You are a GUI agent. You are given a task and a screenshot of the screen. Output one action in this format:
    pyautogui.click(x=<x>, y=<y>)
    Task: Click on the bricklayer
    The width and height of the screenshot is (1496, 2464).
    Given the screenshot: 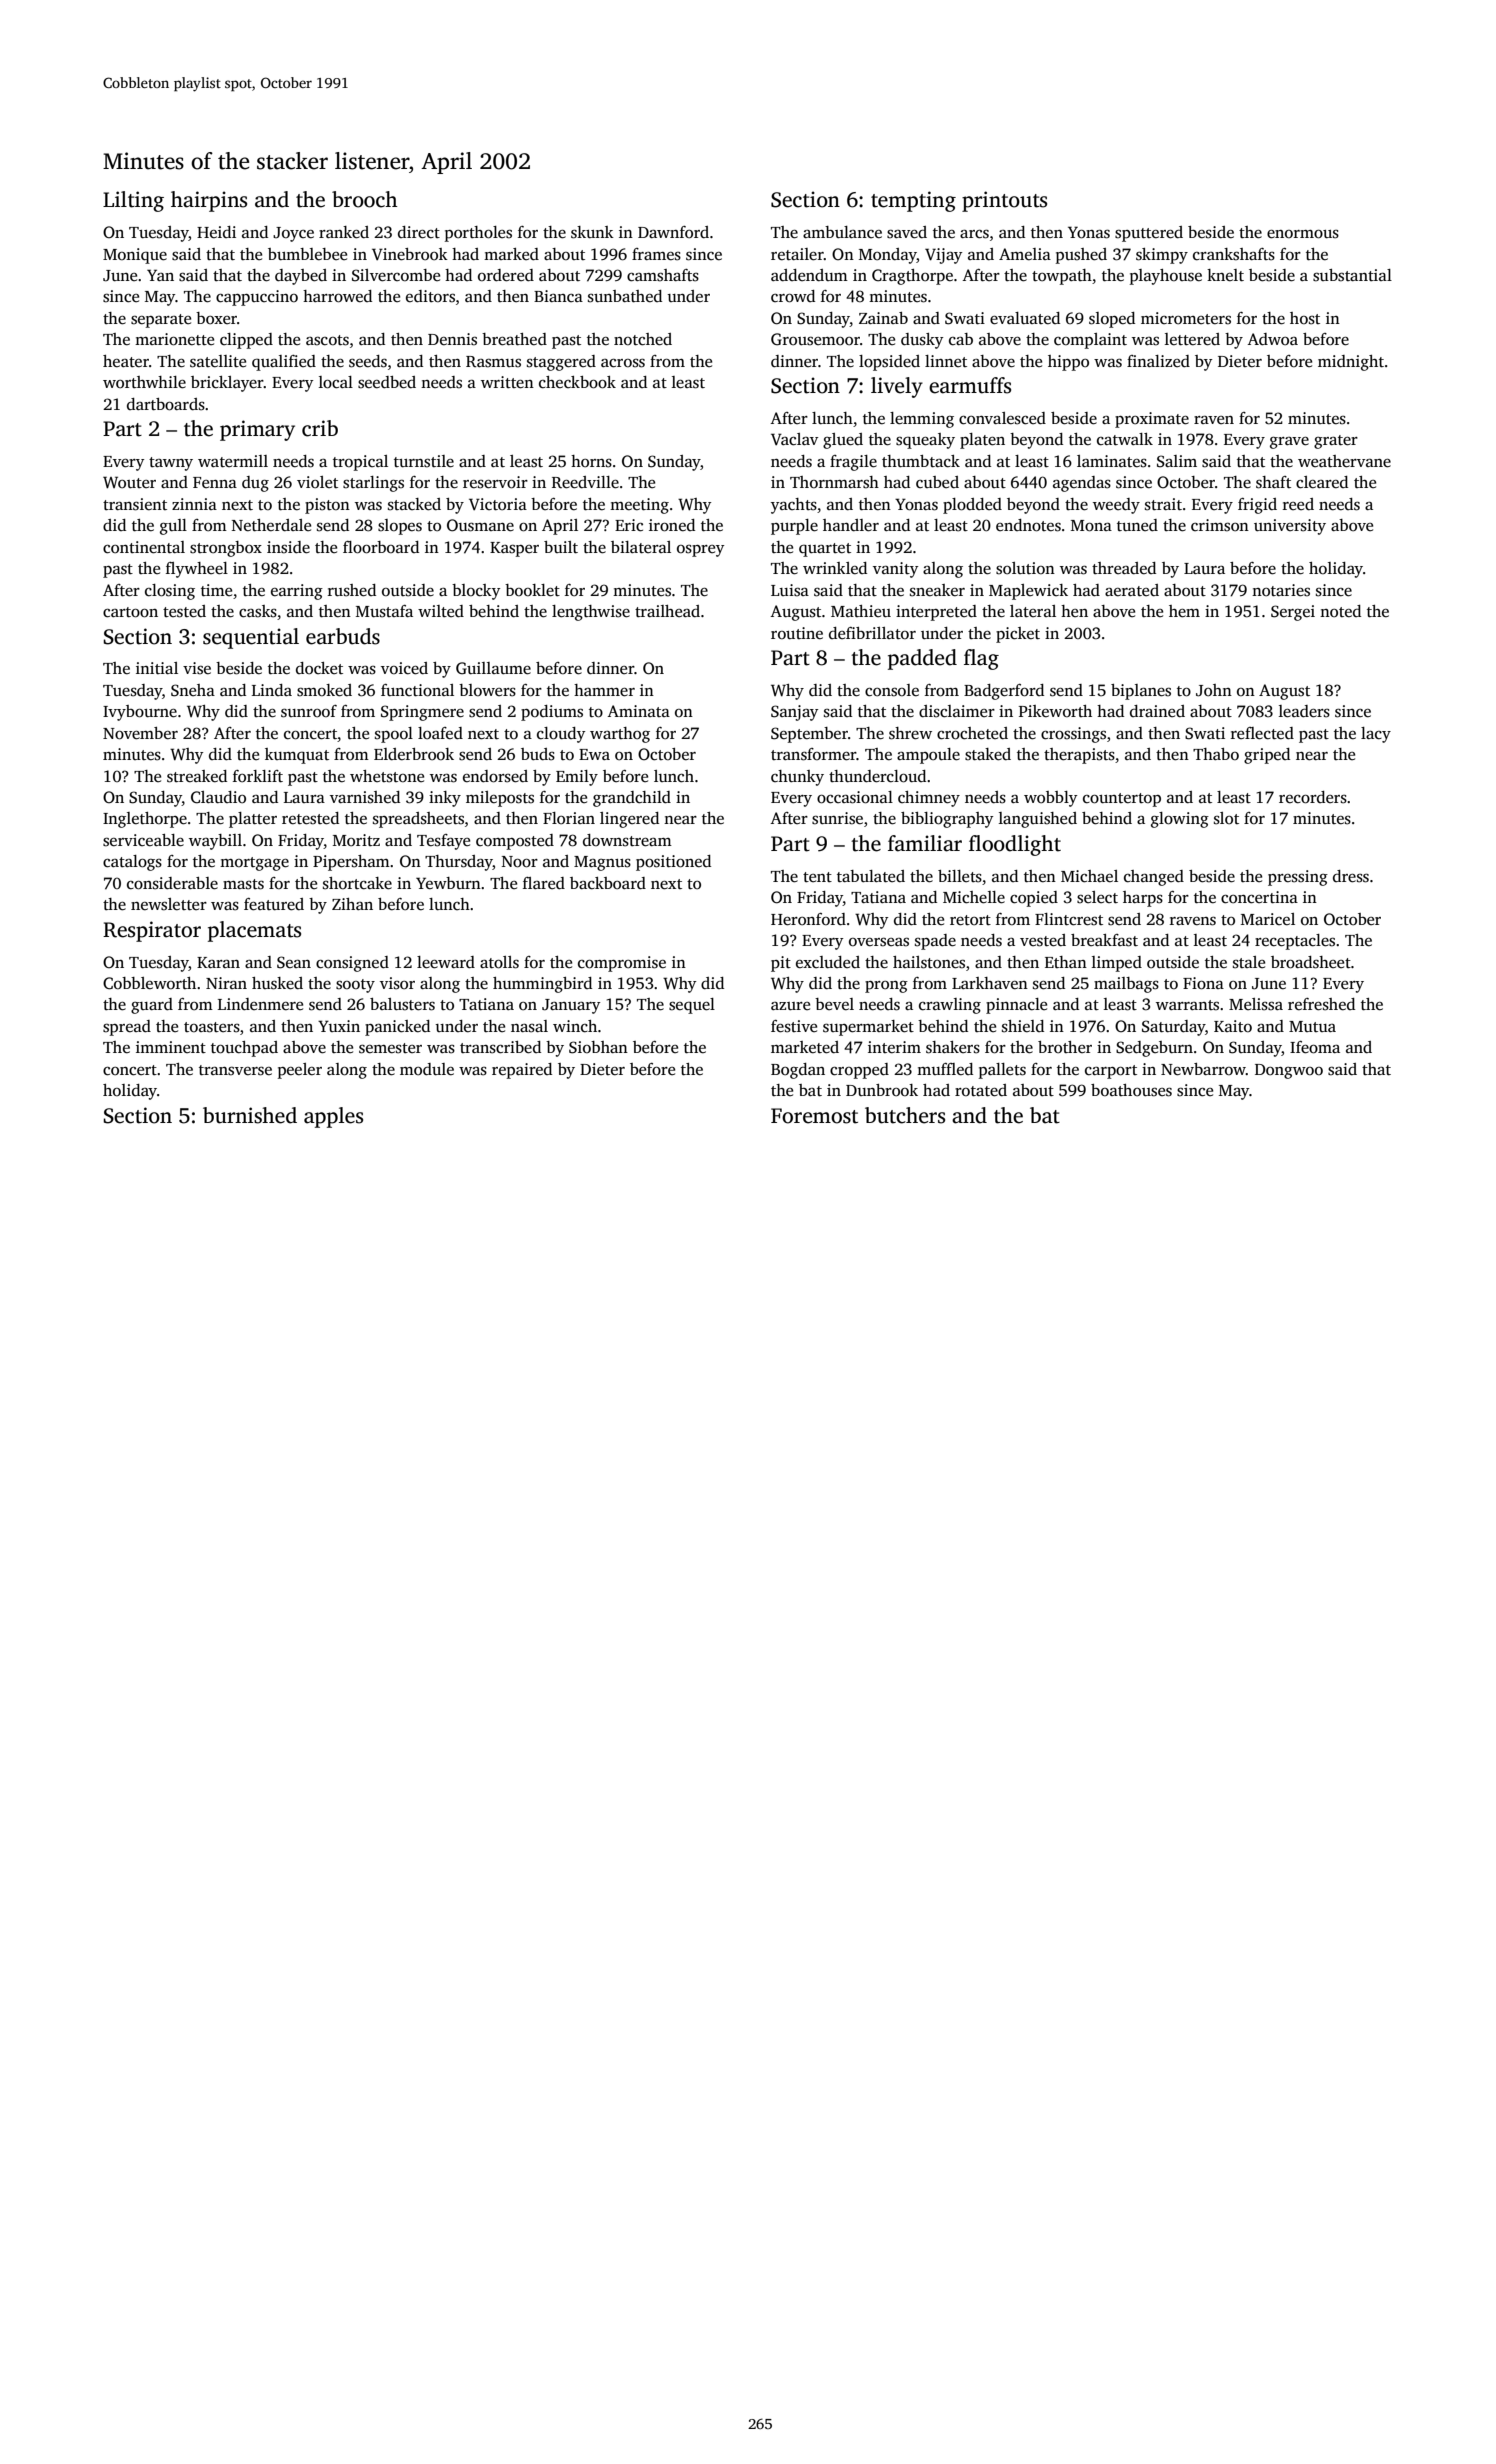 What is the action you would take?
    pyautogui.click(x=227, y=384)
